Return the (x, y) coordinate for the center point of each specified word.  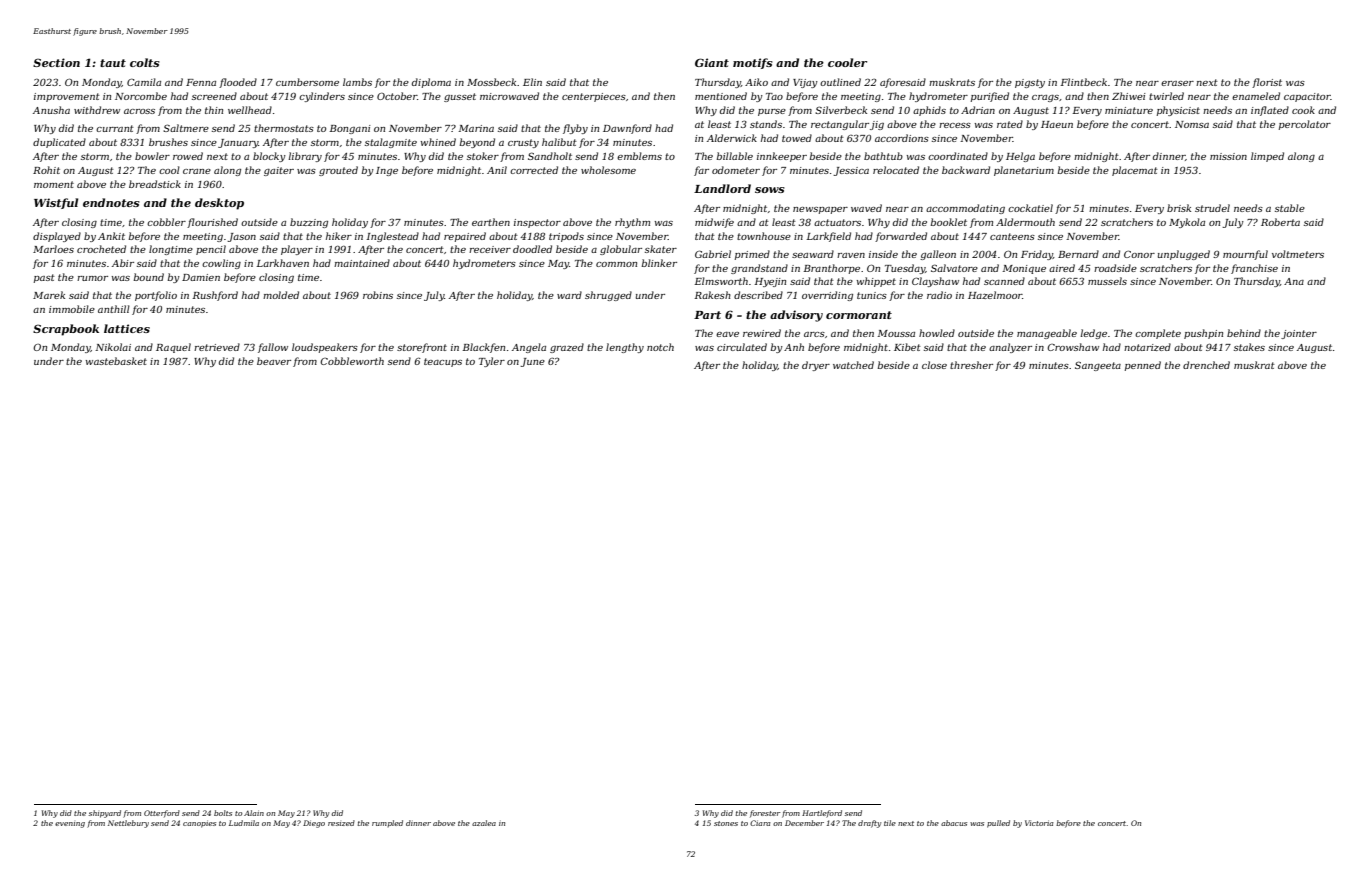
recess (955, 125)
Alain (254, 813)
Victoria (1039, 823)
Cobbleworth (352, 361)
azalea (484, 823)
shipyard (105, 814)
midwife (714, 223)
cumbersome (307, 82)
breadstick (155, 184)
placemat (1135, 171)
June (532, 362)
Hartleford (822, 814)
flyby (575, 129)
